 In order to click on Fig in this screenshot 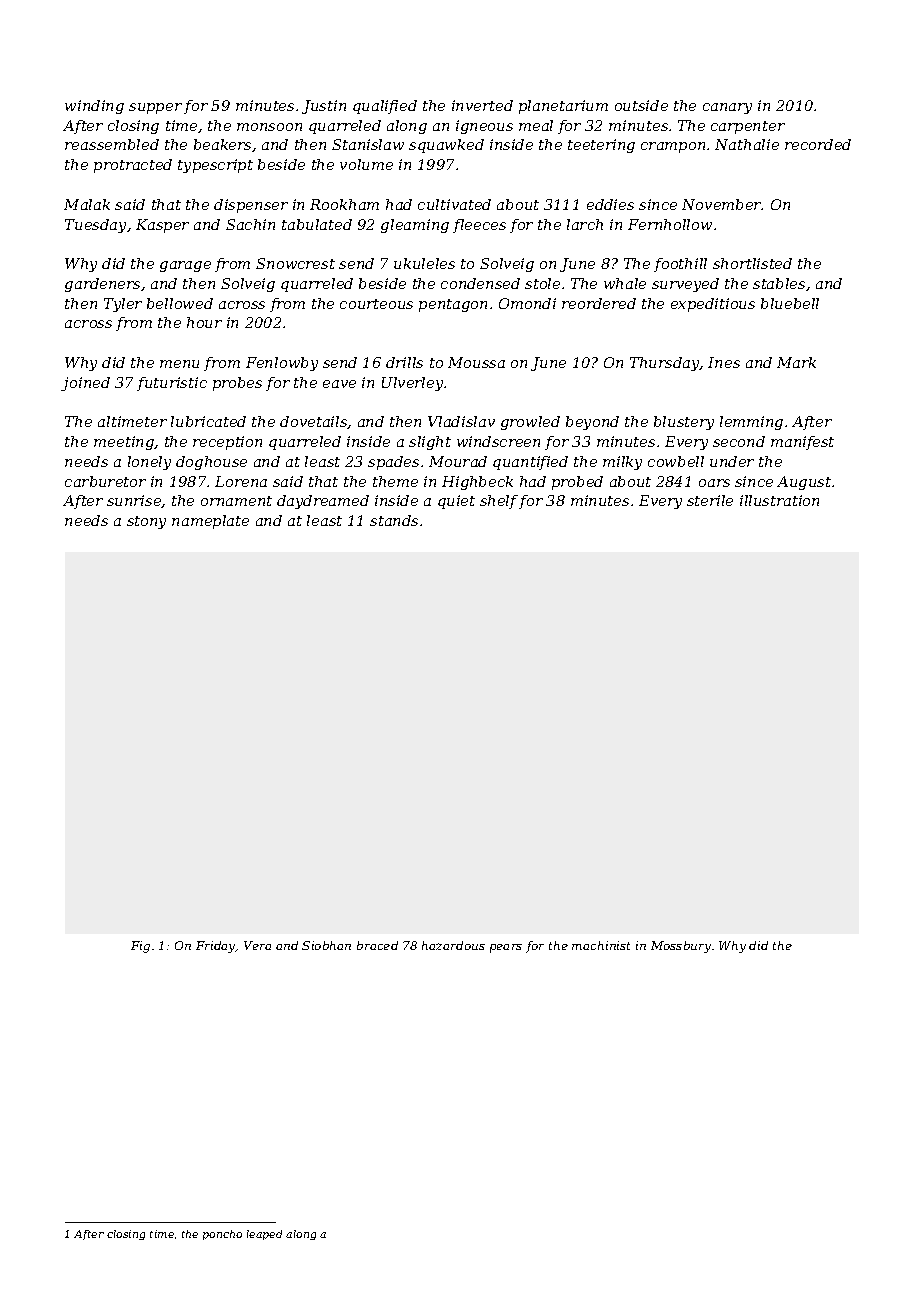, I will do `click(140, 947)`.
